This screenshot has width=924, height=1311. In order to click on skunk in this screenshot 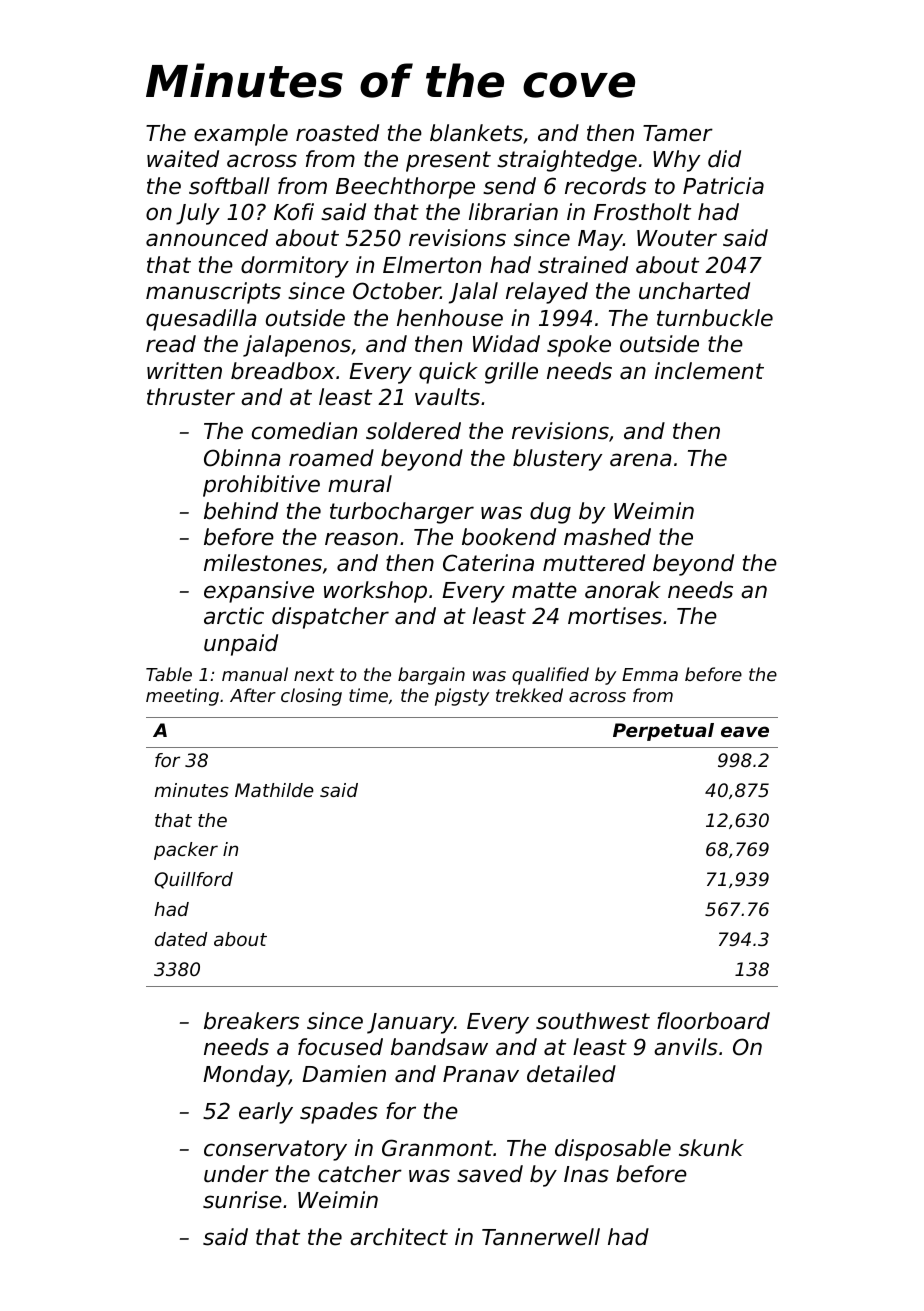, I will do `click(711, 1148)`.
